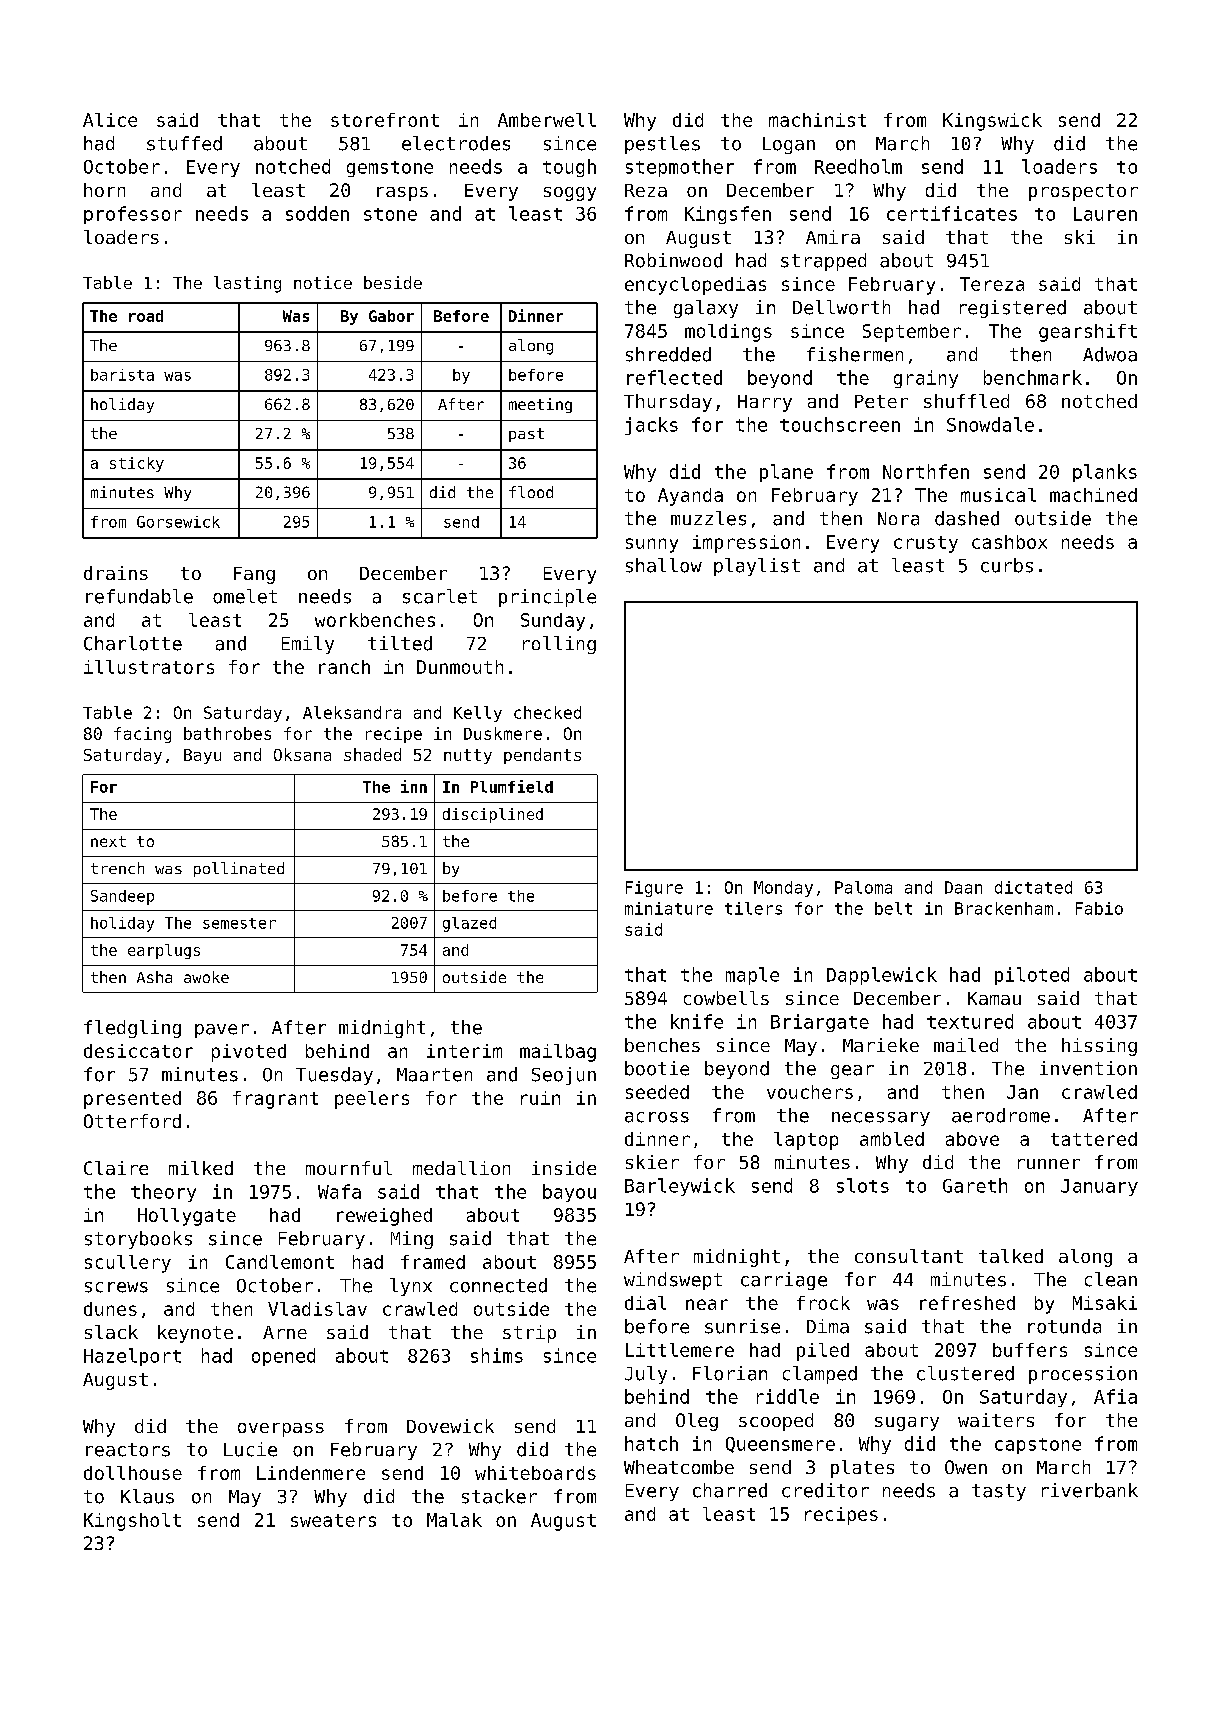 This screenshot has height=1727, width=1221. I want to click on necessary, so click(881, 1119).
